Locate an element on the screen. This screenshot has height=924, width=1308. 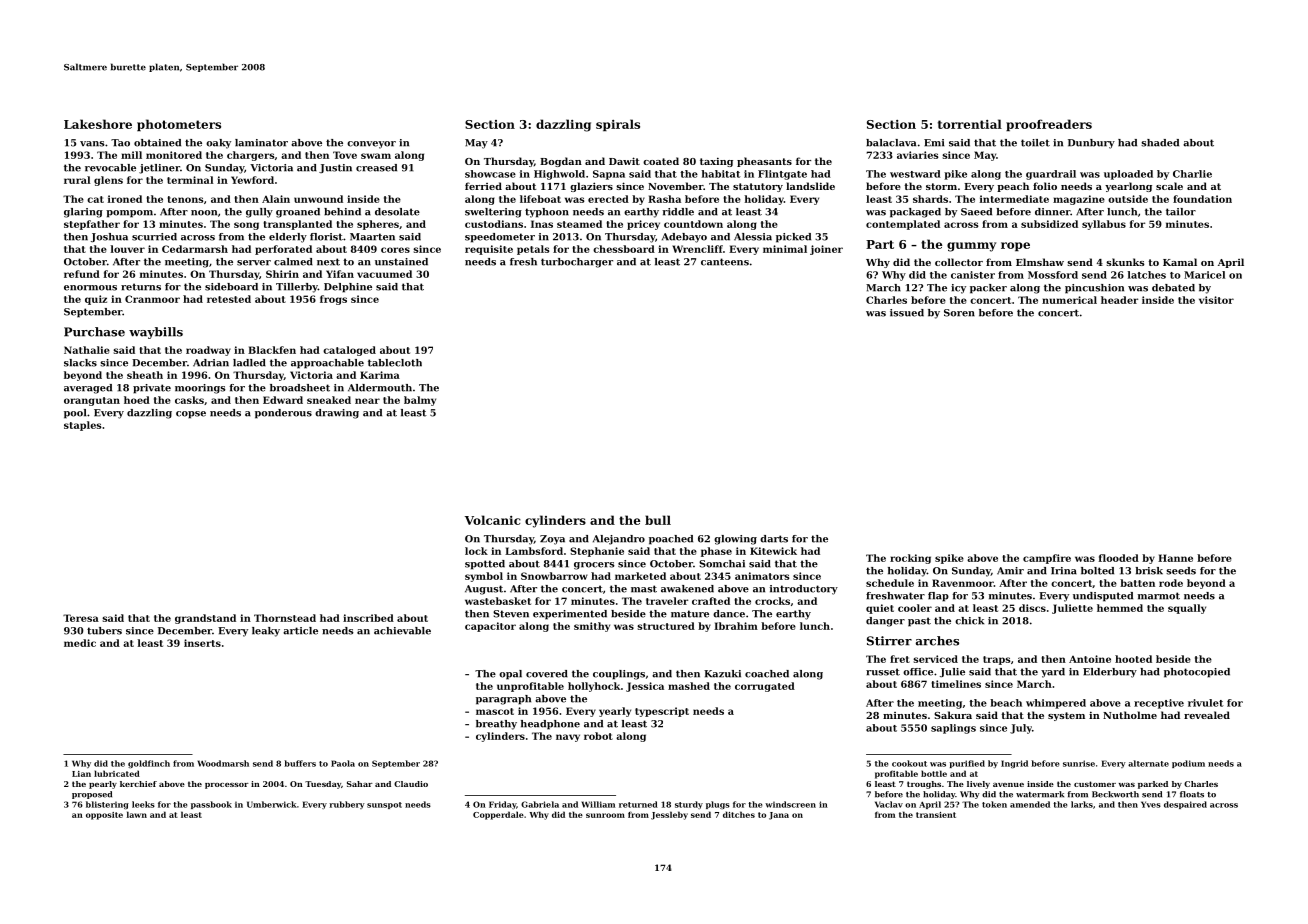
darts is located at coordinates (774, 539).
